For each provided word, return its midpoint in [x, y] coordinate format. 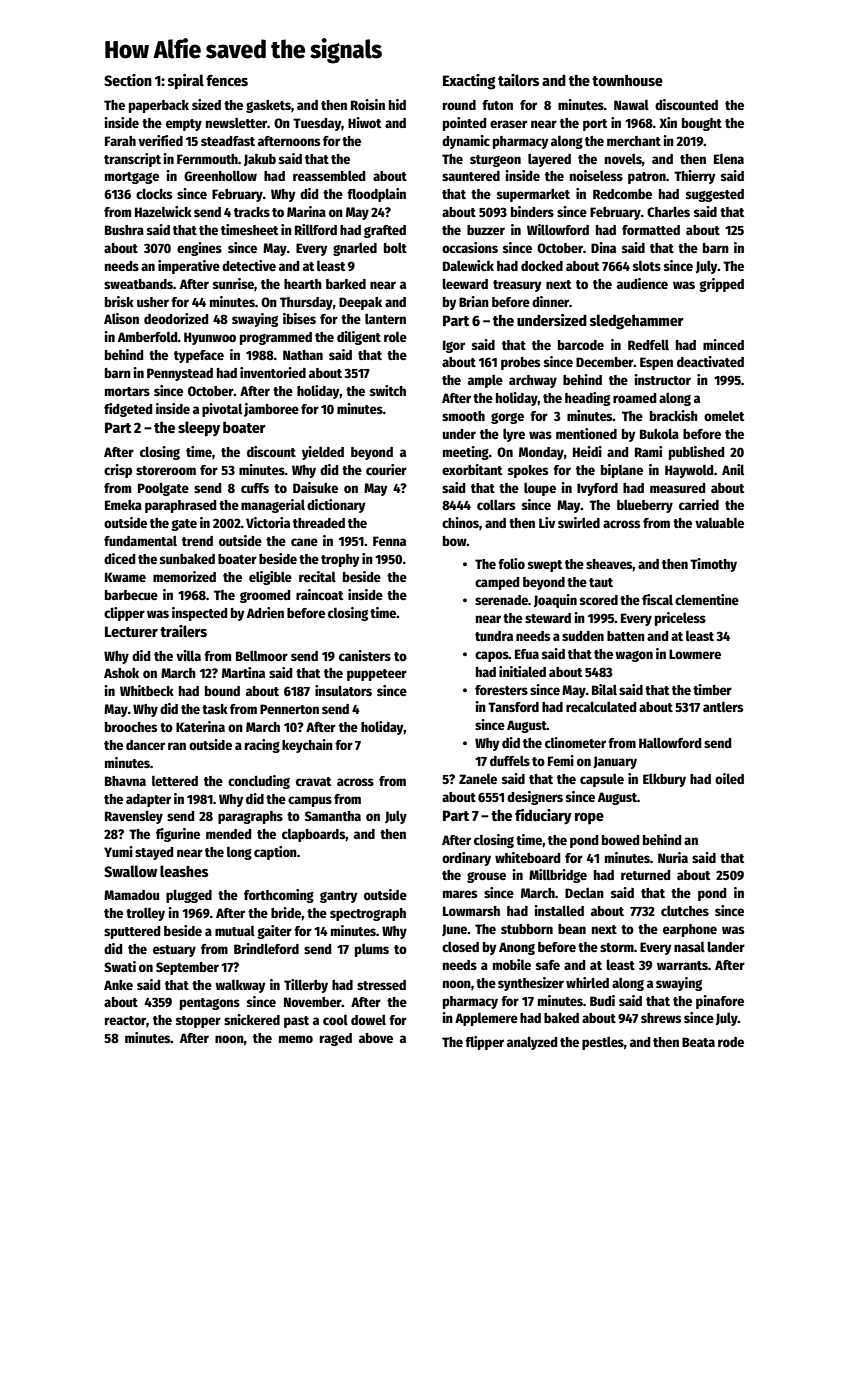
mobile [512, 964]
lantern [385, 319]
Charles [668, 211]
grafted [385, 231]
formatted [651, 230]
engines [199, 249]
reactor [125, 1020]
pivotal [222, 410]
